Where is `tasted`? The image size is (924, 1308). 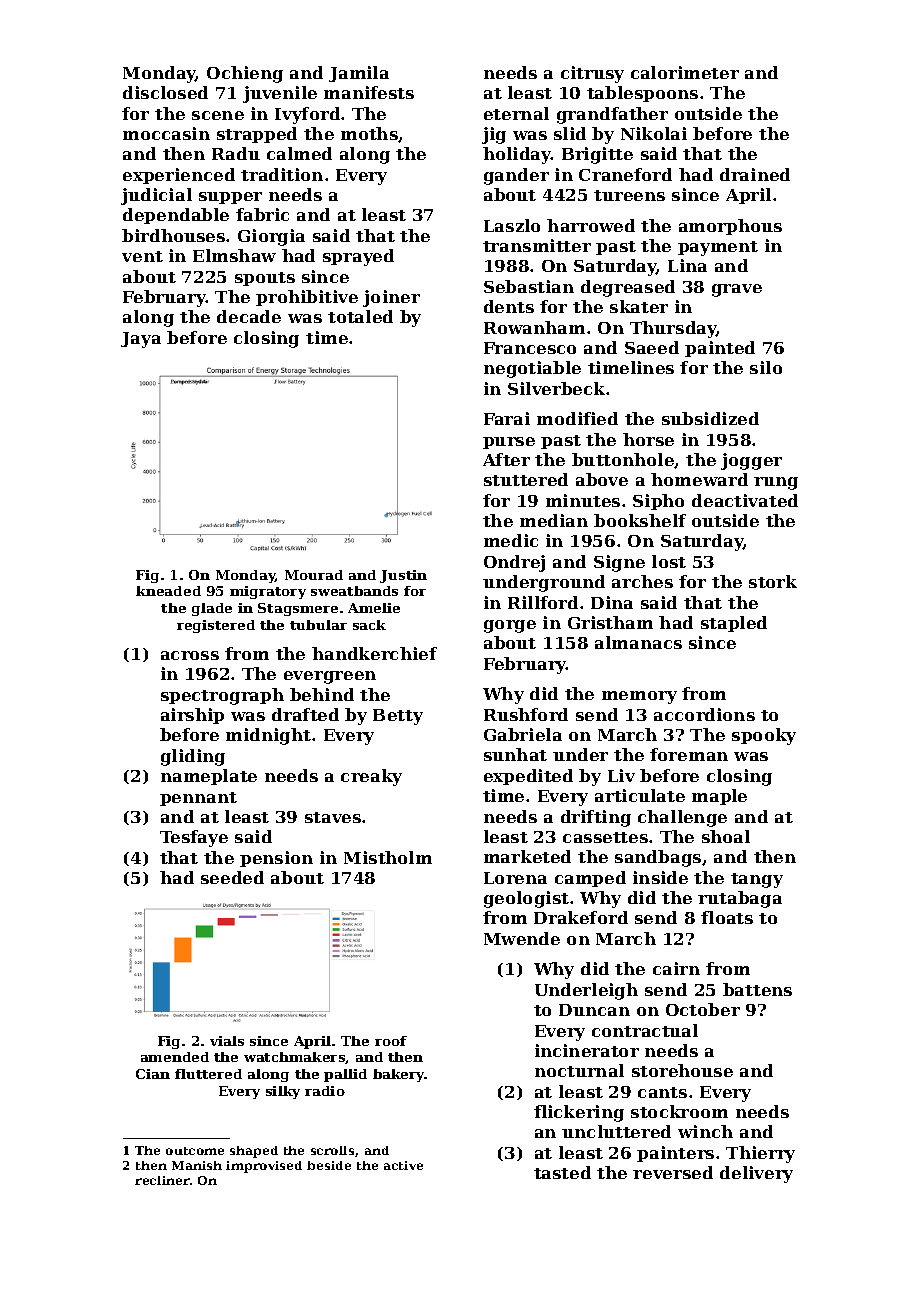
tasted is located at coordinates (562, 1172).
